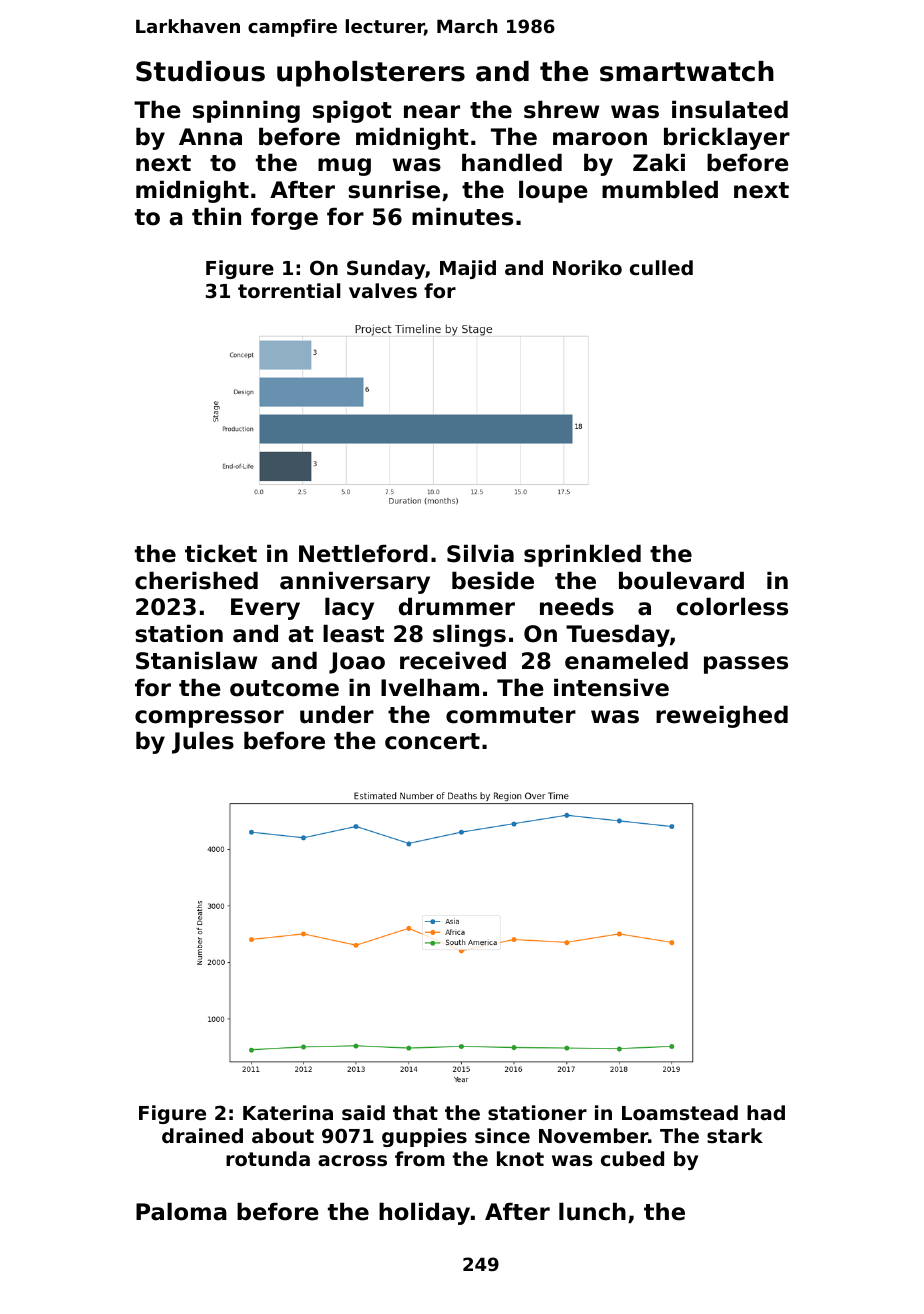 Image resolution: width=924 pixels, height=1314 pixels. Describe the element at coordinates (687, 71) in the document. I see `smartwatch` at that location.
